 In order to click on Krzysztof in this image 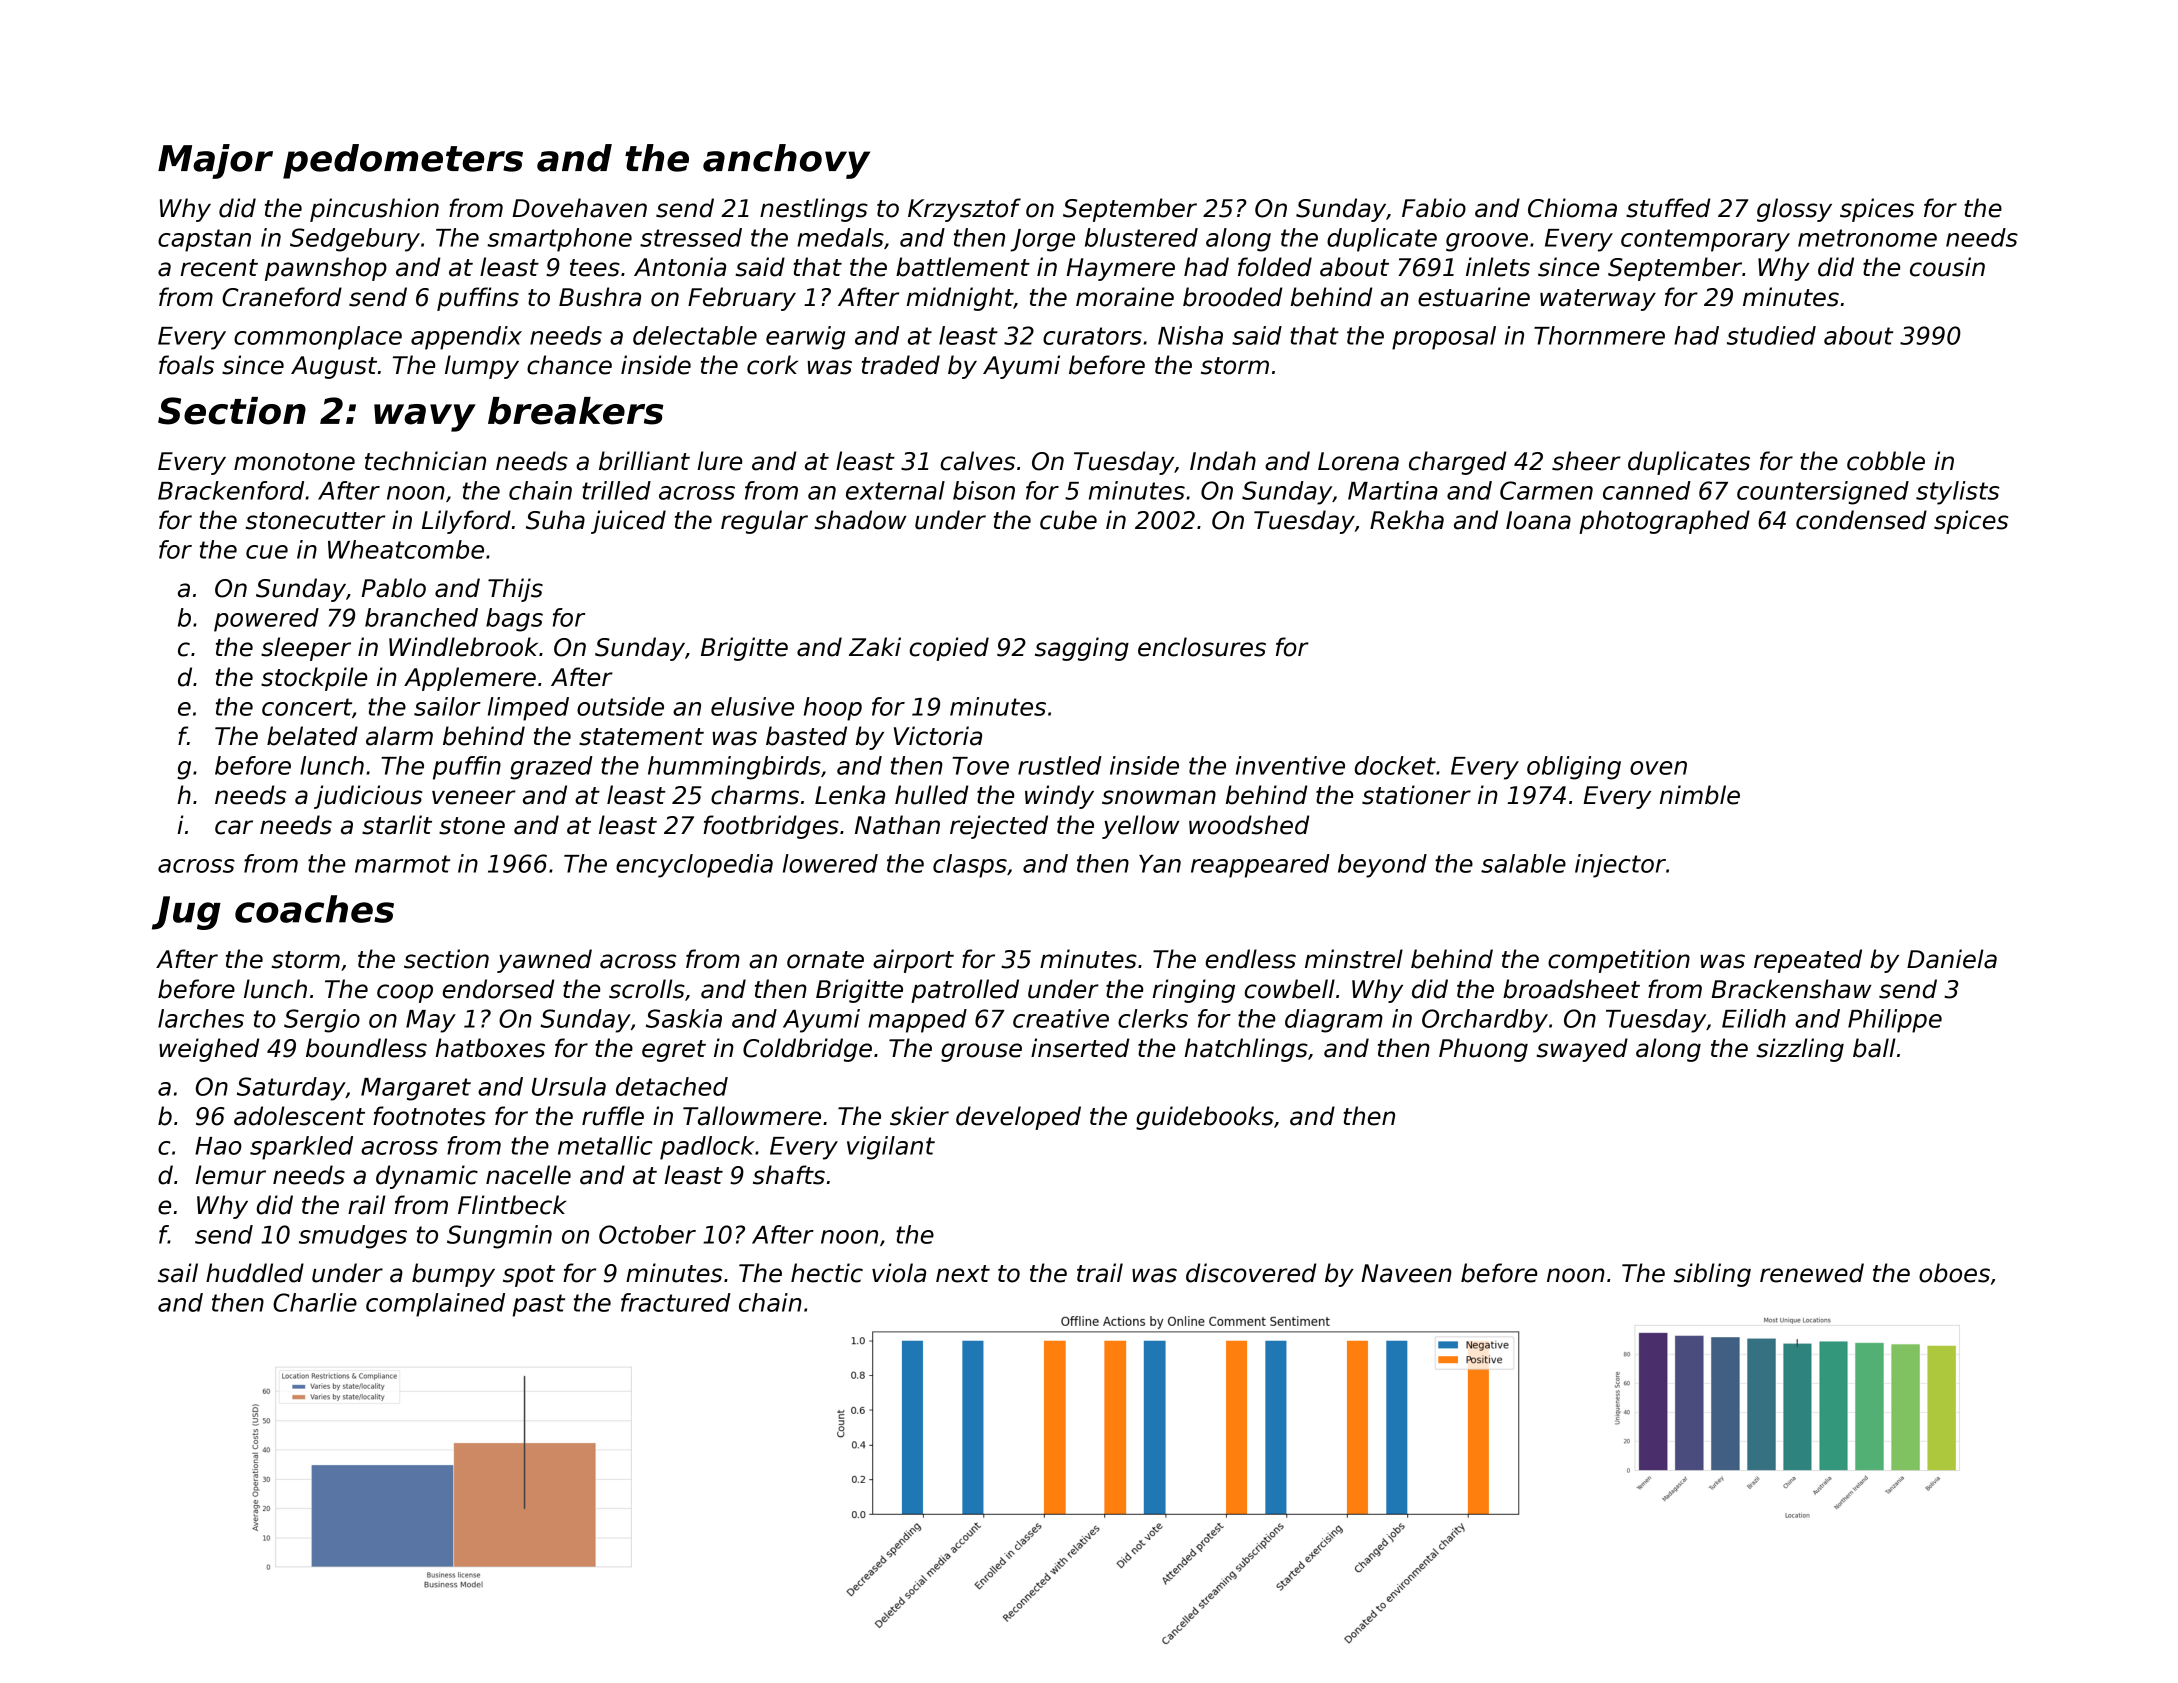, I will do `click(964, 210)`.
